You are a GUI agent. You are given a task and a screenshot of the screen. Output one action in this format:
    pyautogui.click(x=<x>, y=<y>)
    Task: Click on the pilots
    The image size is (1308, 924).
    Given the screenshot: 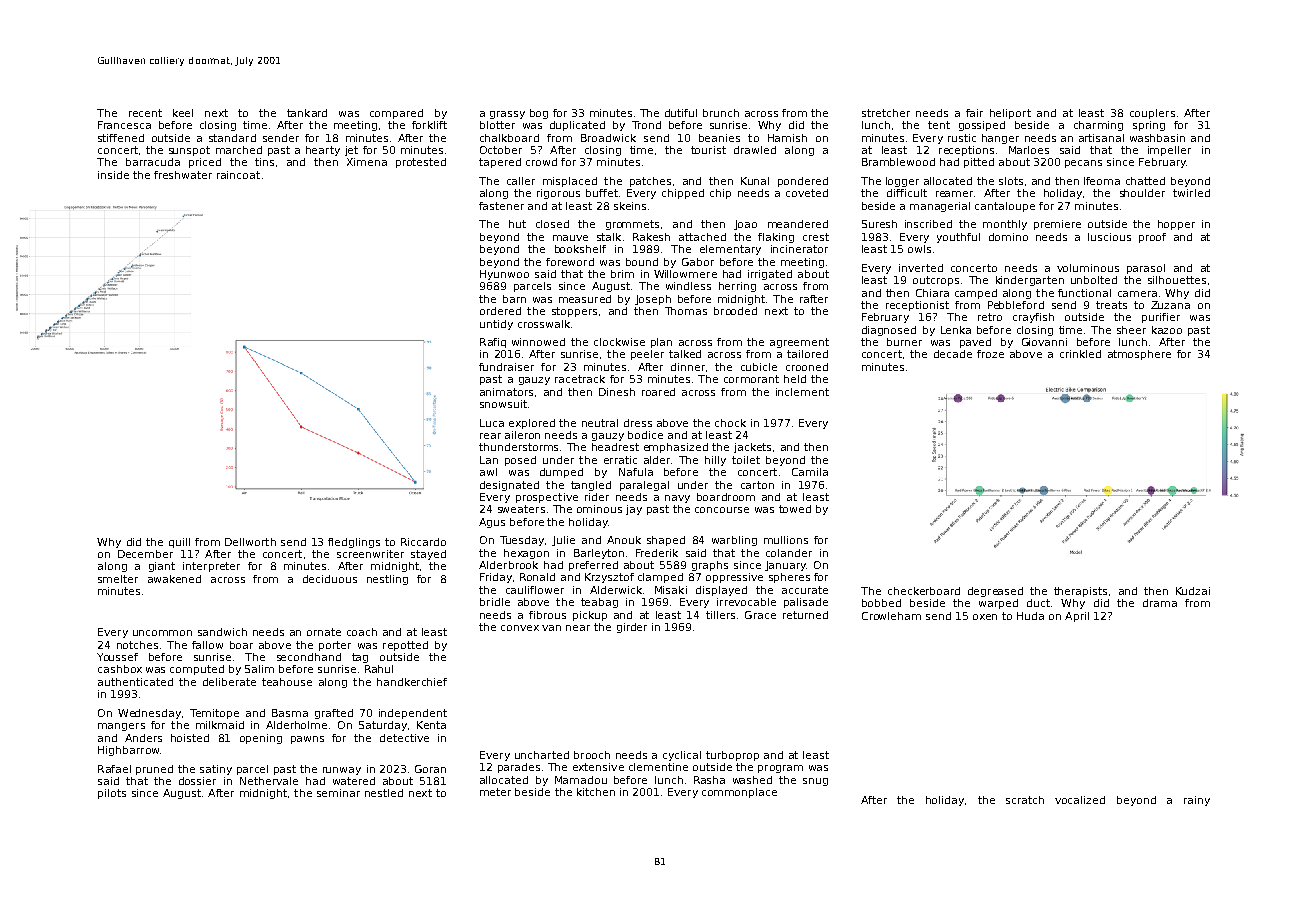 What is the action you would take?
    pyautogui.click(x=112, y=794)
